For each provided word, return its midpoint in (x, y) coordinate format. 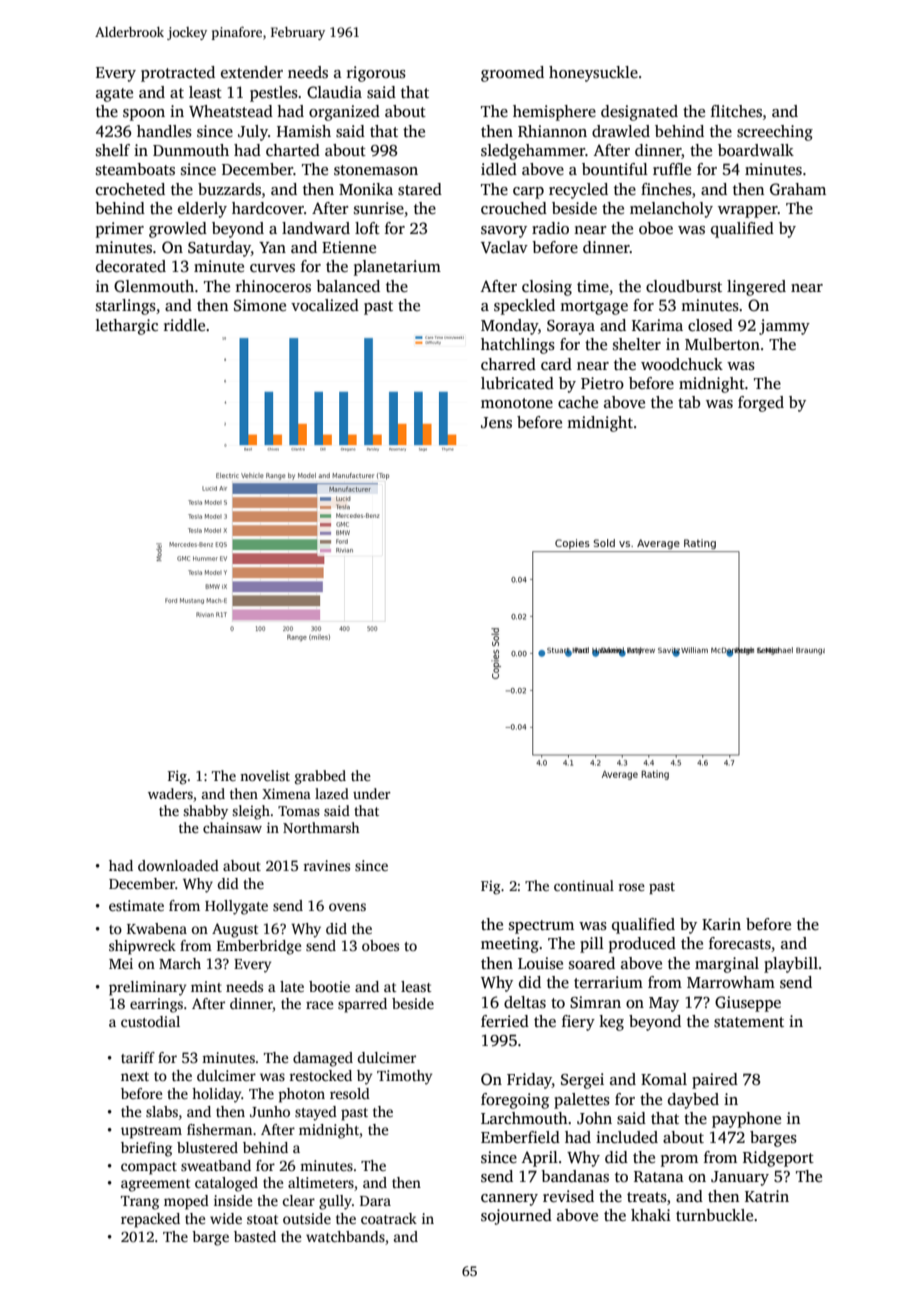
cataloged (226, 1184)
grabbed (320, 777)
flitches (736, 111)
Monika (366, 189)
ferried (505, 1021)
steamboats (135, 169)
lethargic (127, 327)
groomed (512, 74)
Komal (664, 1079)
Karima (657, 325)
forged (761, 404)
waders (170, 793)
